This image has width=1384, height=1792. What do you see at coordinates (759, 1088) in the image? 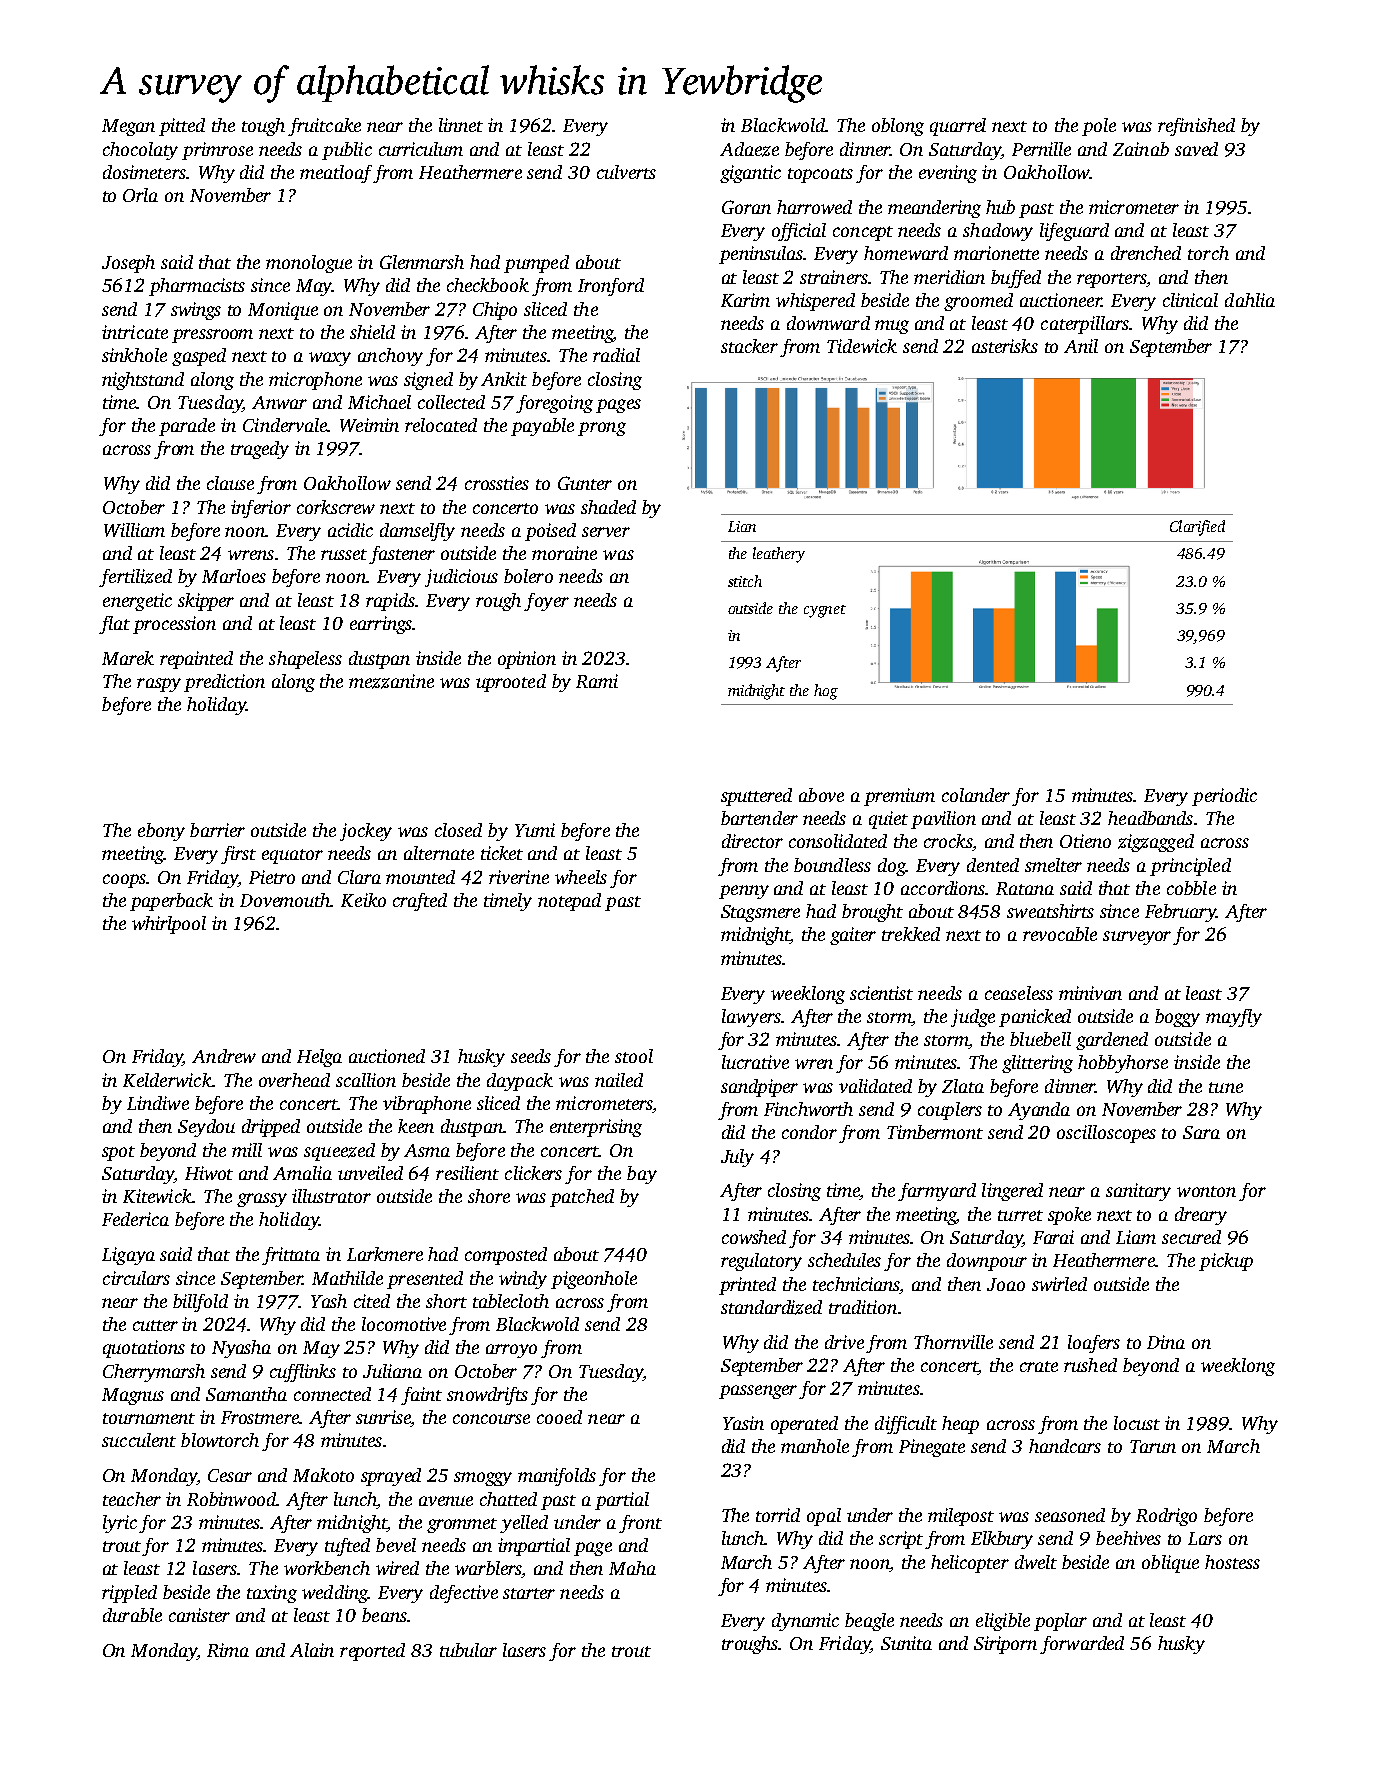
I see `sandpiper` at bounding box center [759, 1088].
